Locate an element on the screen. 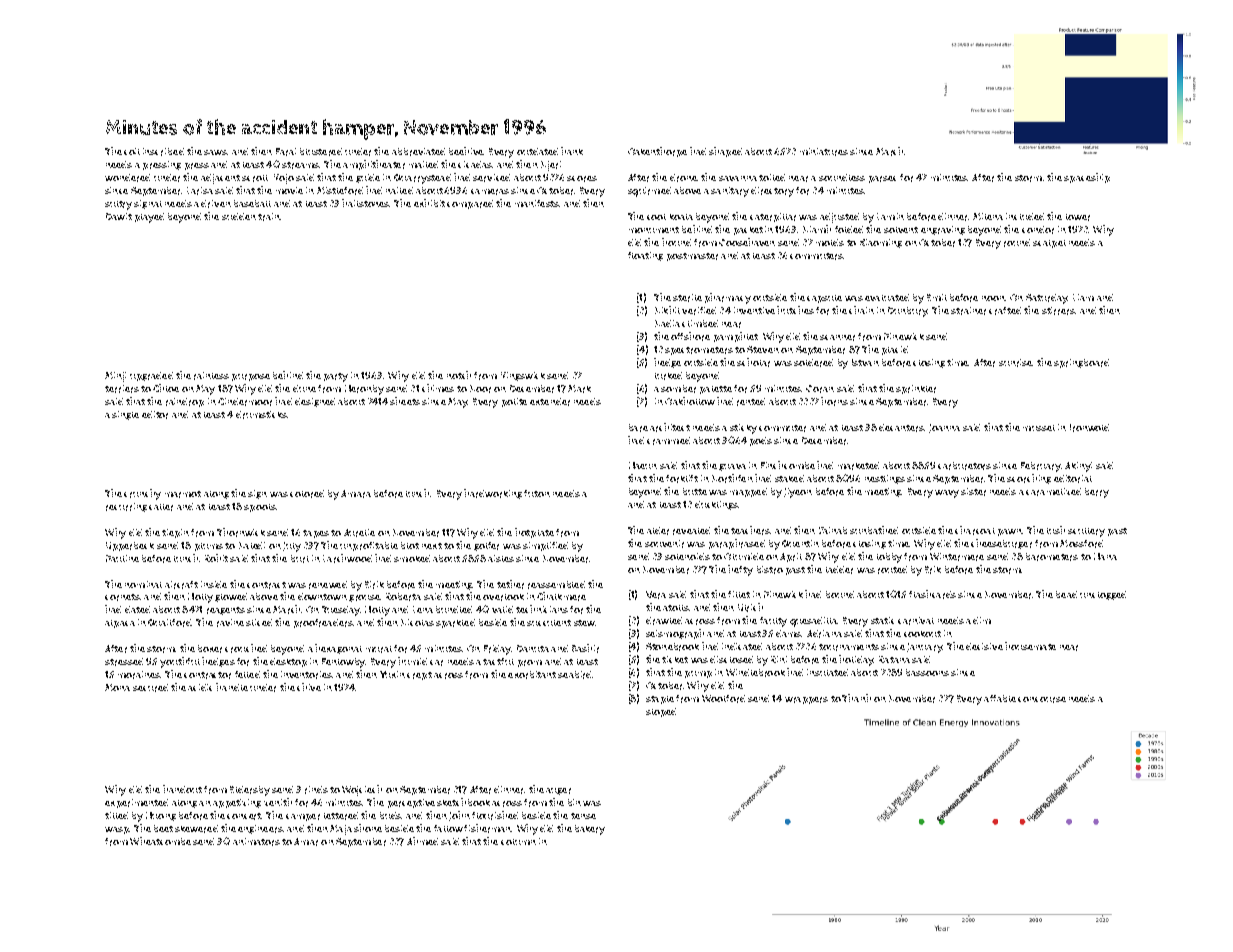 Image resolution: width=1233 pixels, height=952 pixels. saws is located at coordinates (215, 152).
